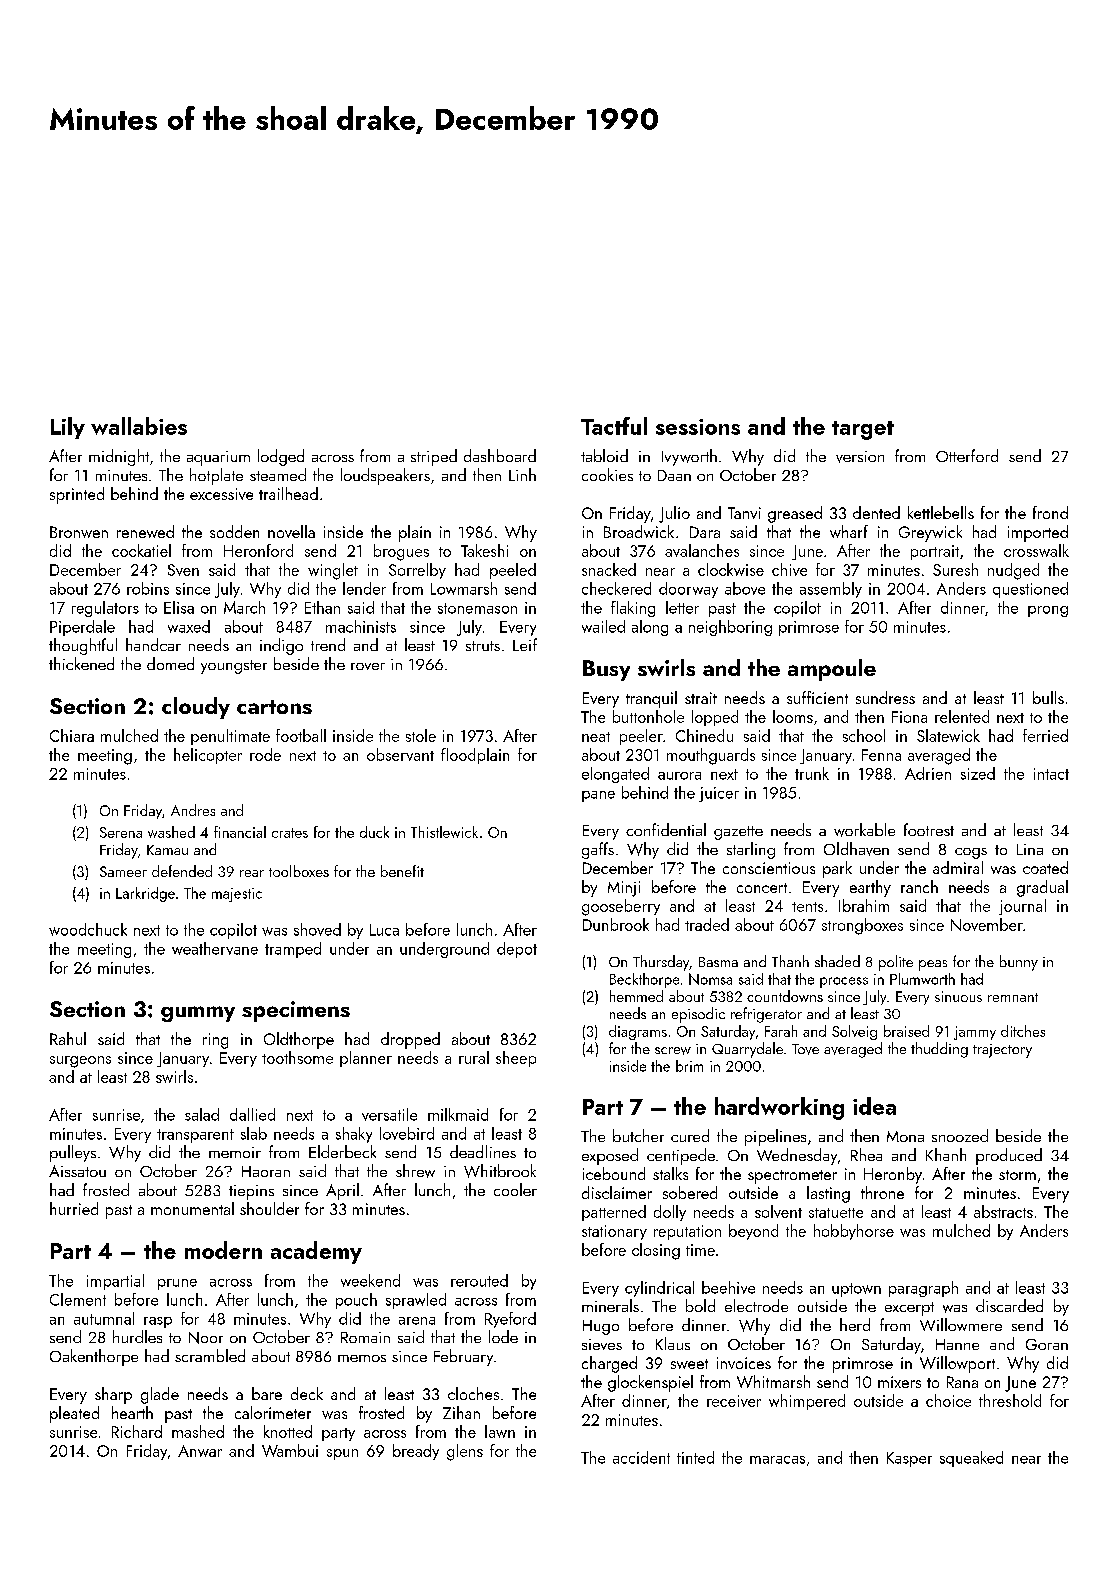  Describe the element at coordinates (948, 1400) in the screenshot. I see `choice` at that location.
